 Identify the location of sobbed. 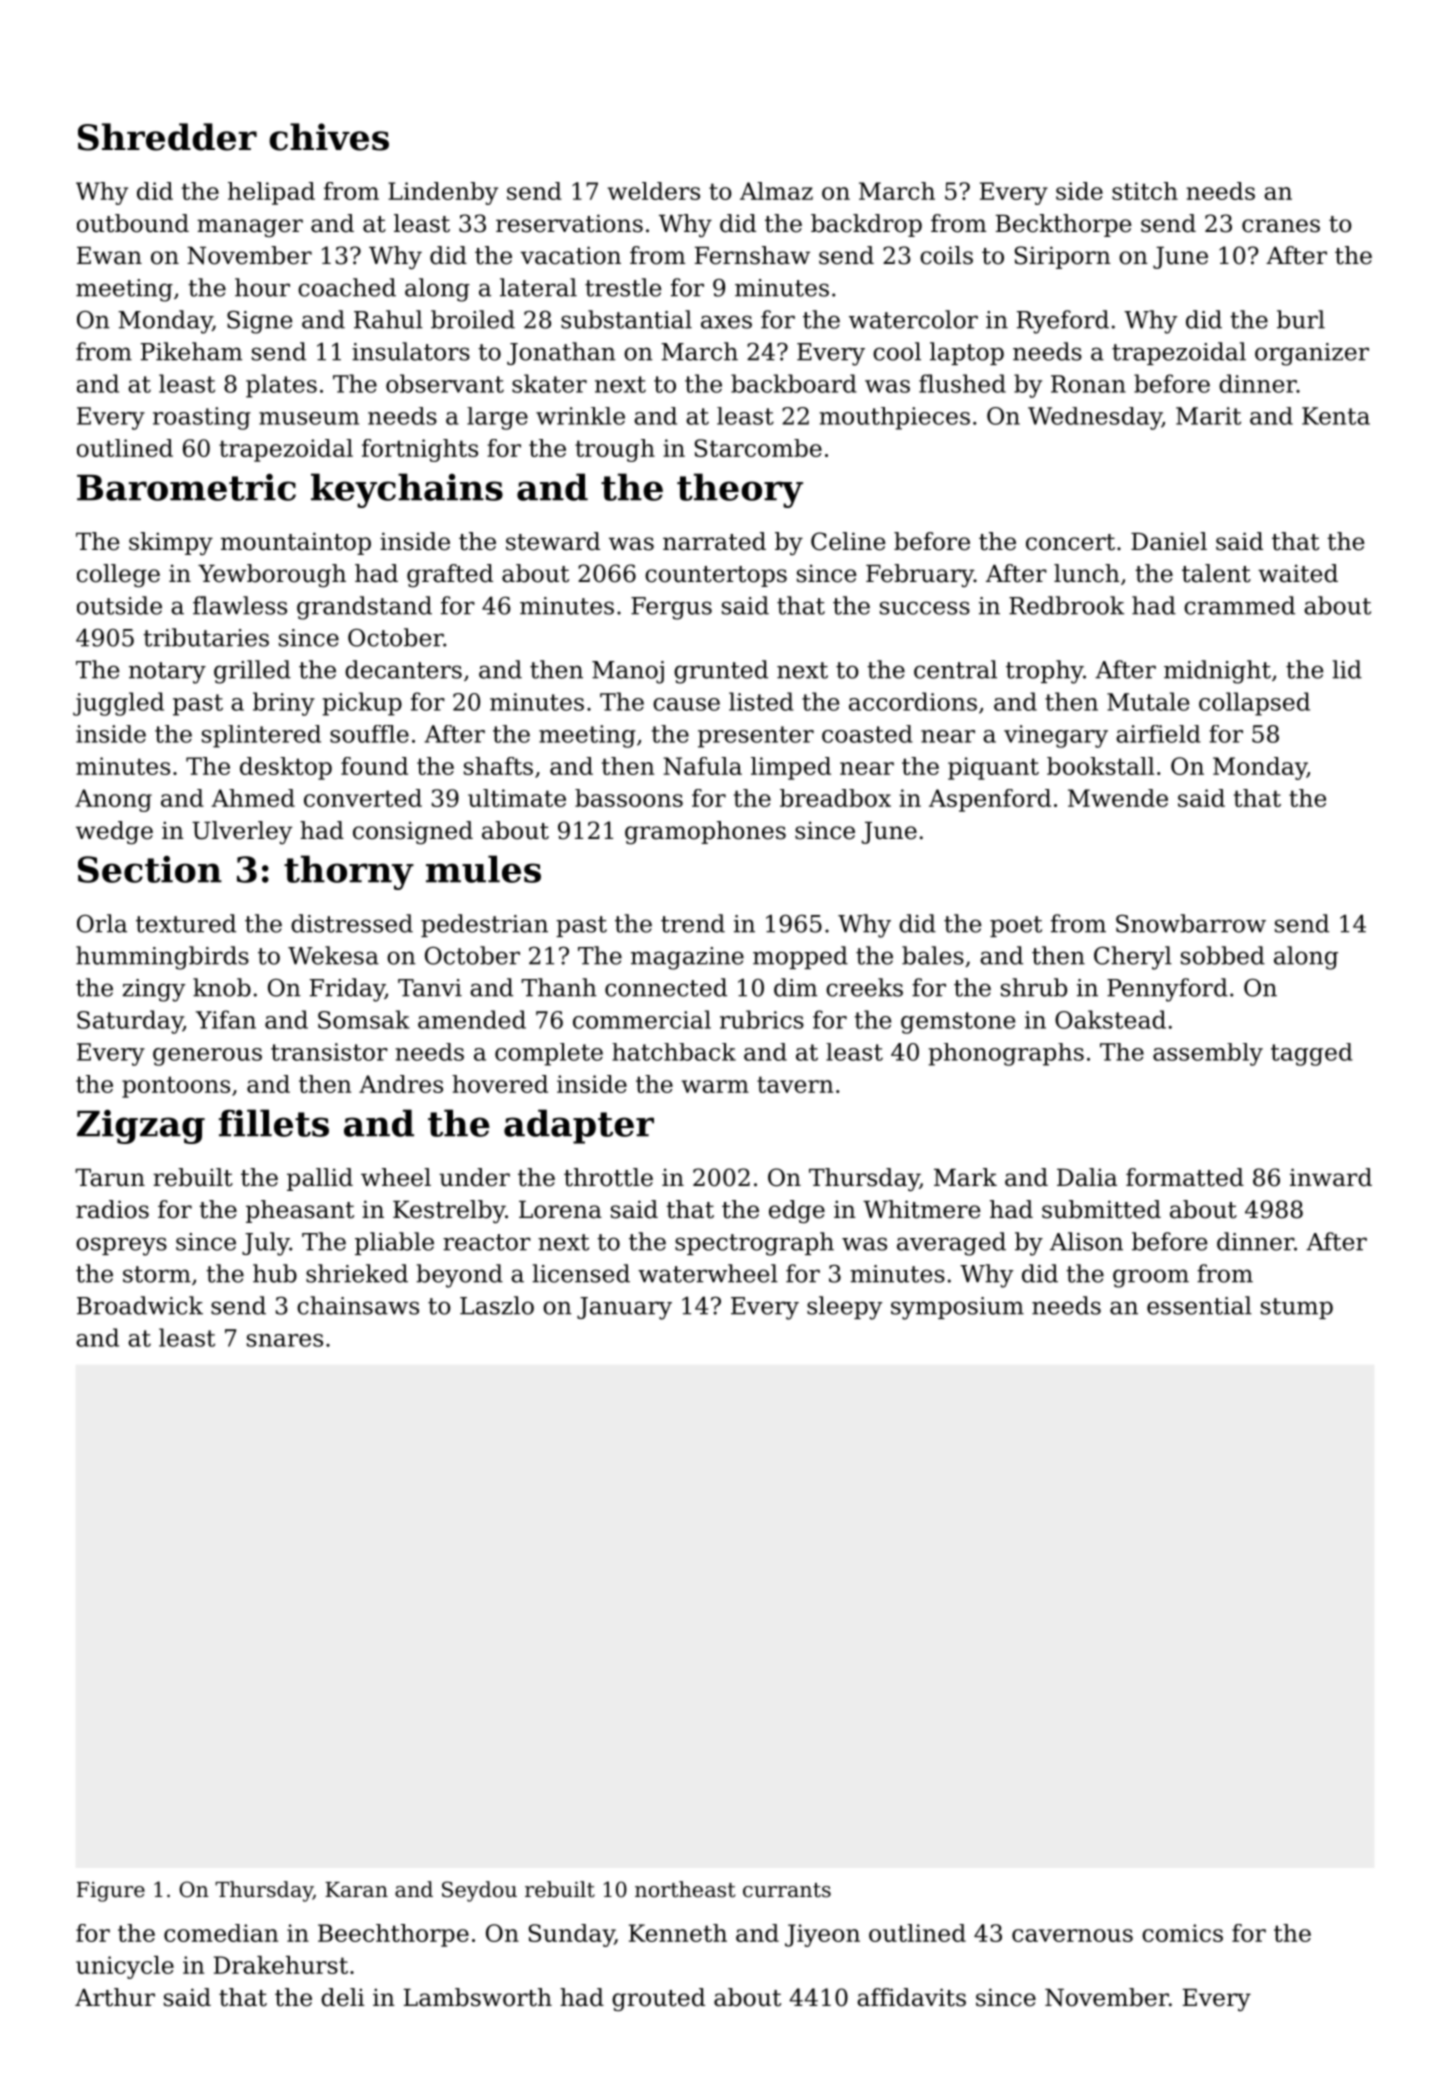
(1223, 955).
